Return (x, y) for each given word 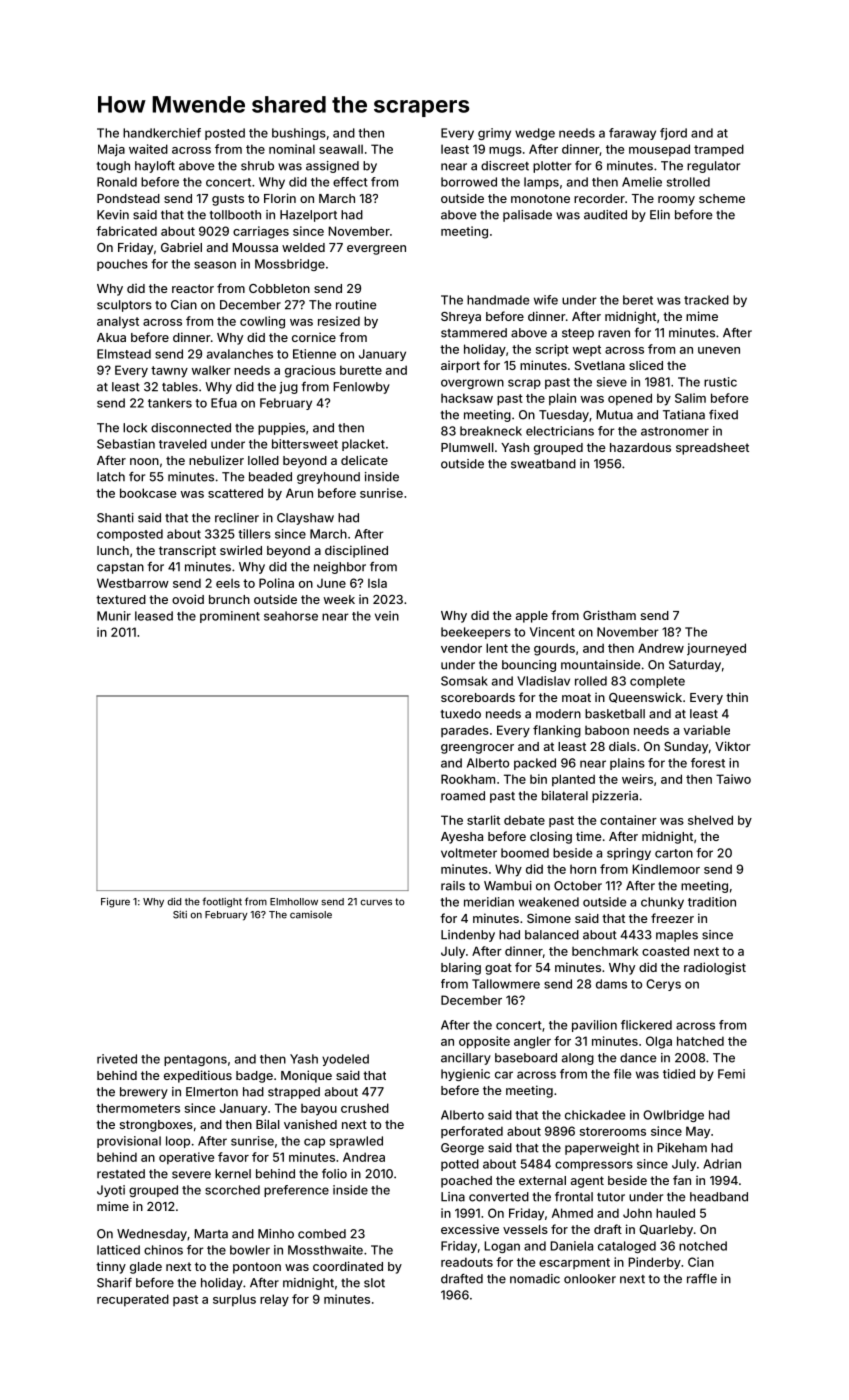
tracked (706, 300)
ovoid (188, 599)
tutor (611, 1197)
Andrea (364, 1157)
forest (708, 763)
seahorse (291, 616)
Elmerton (212, 1092)
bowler (250, 1250)
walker (211, 370)
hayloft (155, 167)
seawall (341, 149)
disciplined (356, 551)
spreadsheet (712, 449)
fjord (673, 134)
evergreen (376, 250)
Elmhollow (294, 902)
